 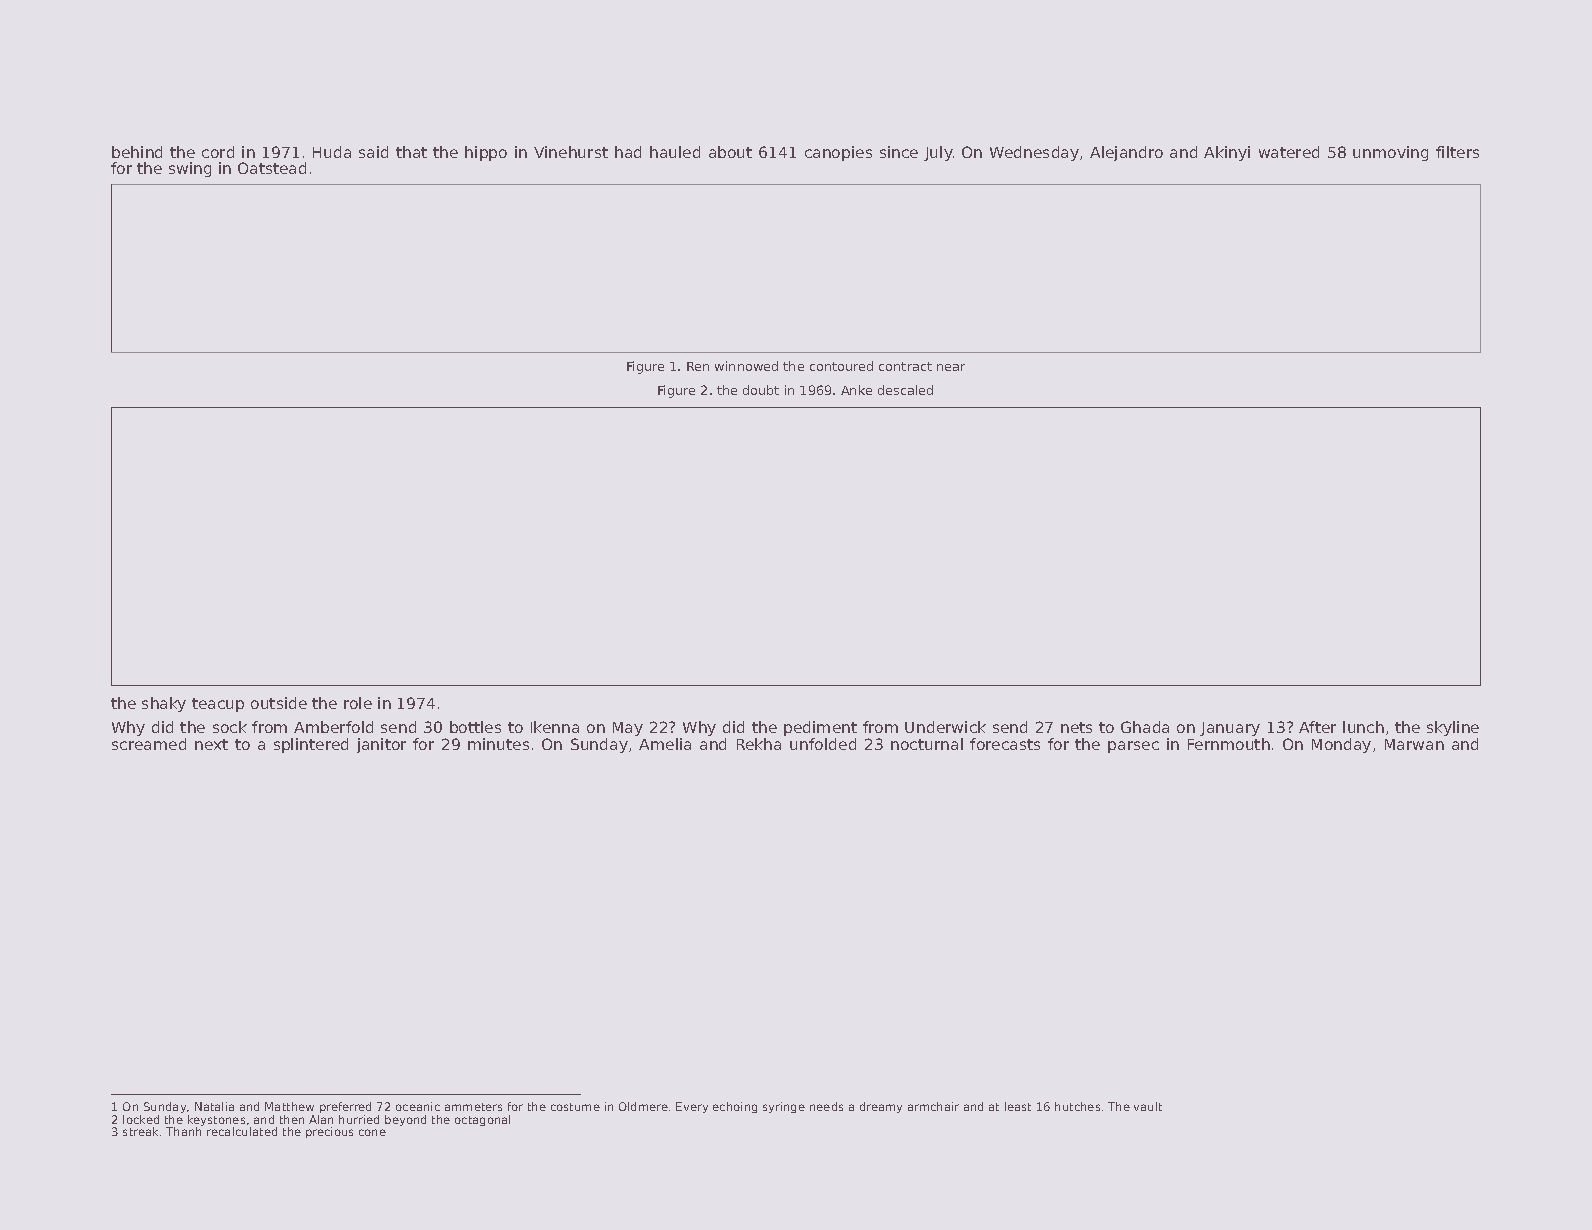 What do you see at coordinates (1317, 727) in the page?
I see `After` at bounding box center [1317, 727].
